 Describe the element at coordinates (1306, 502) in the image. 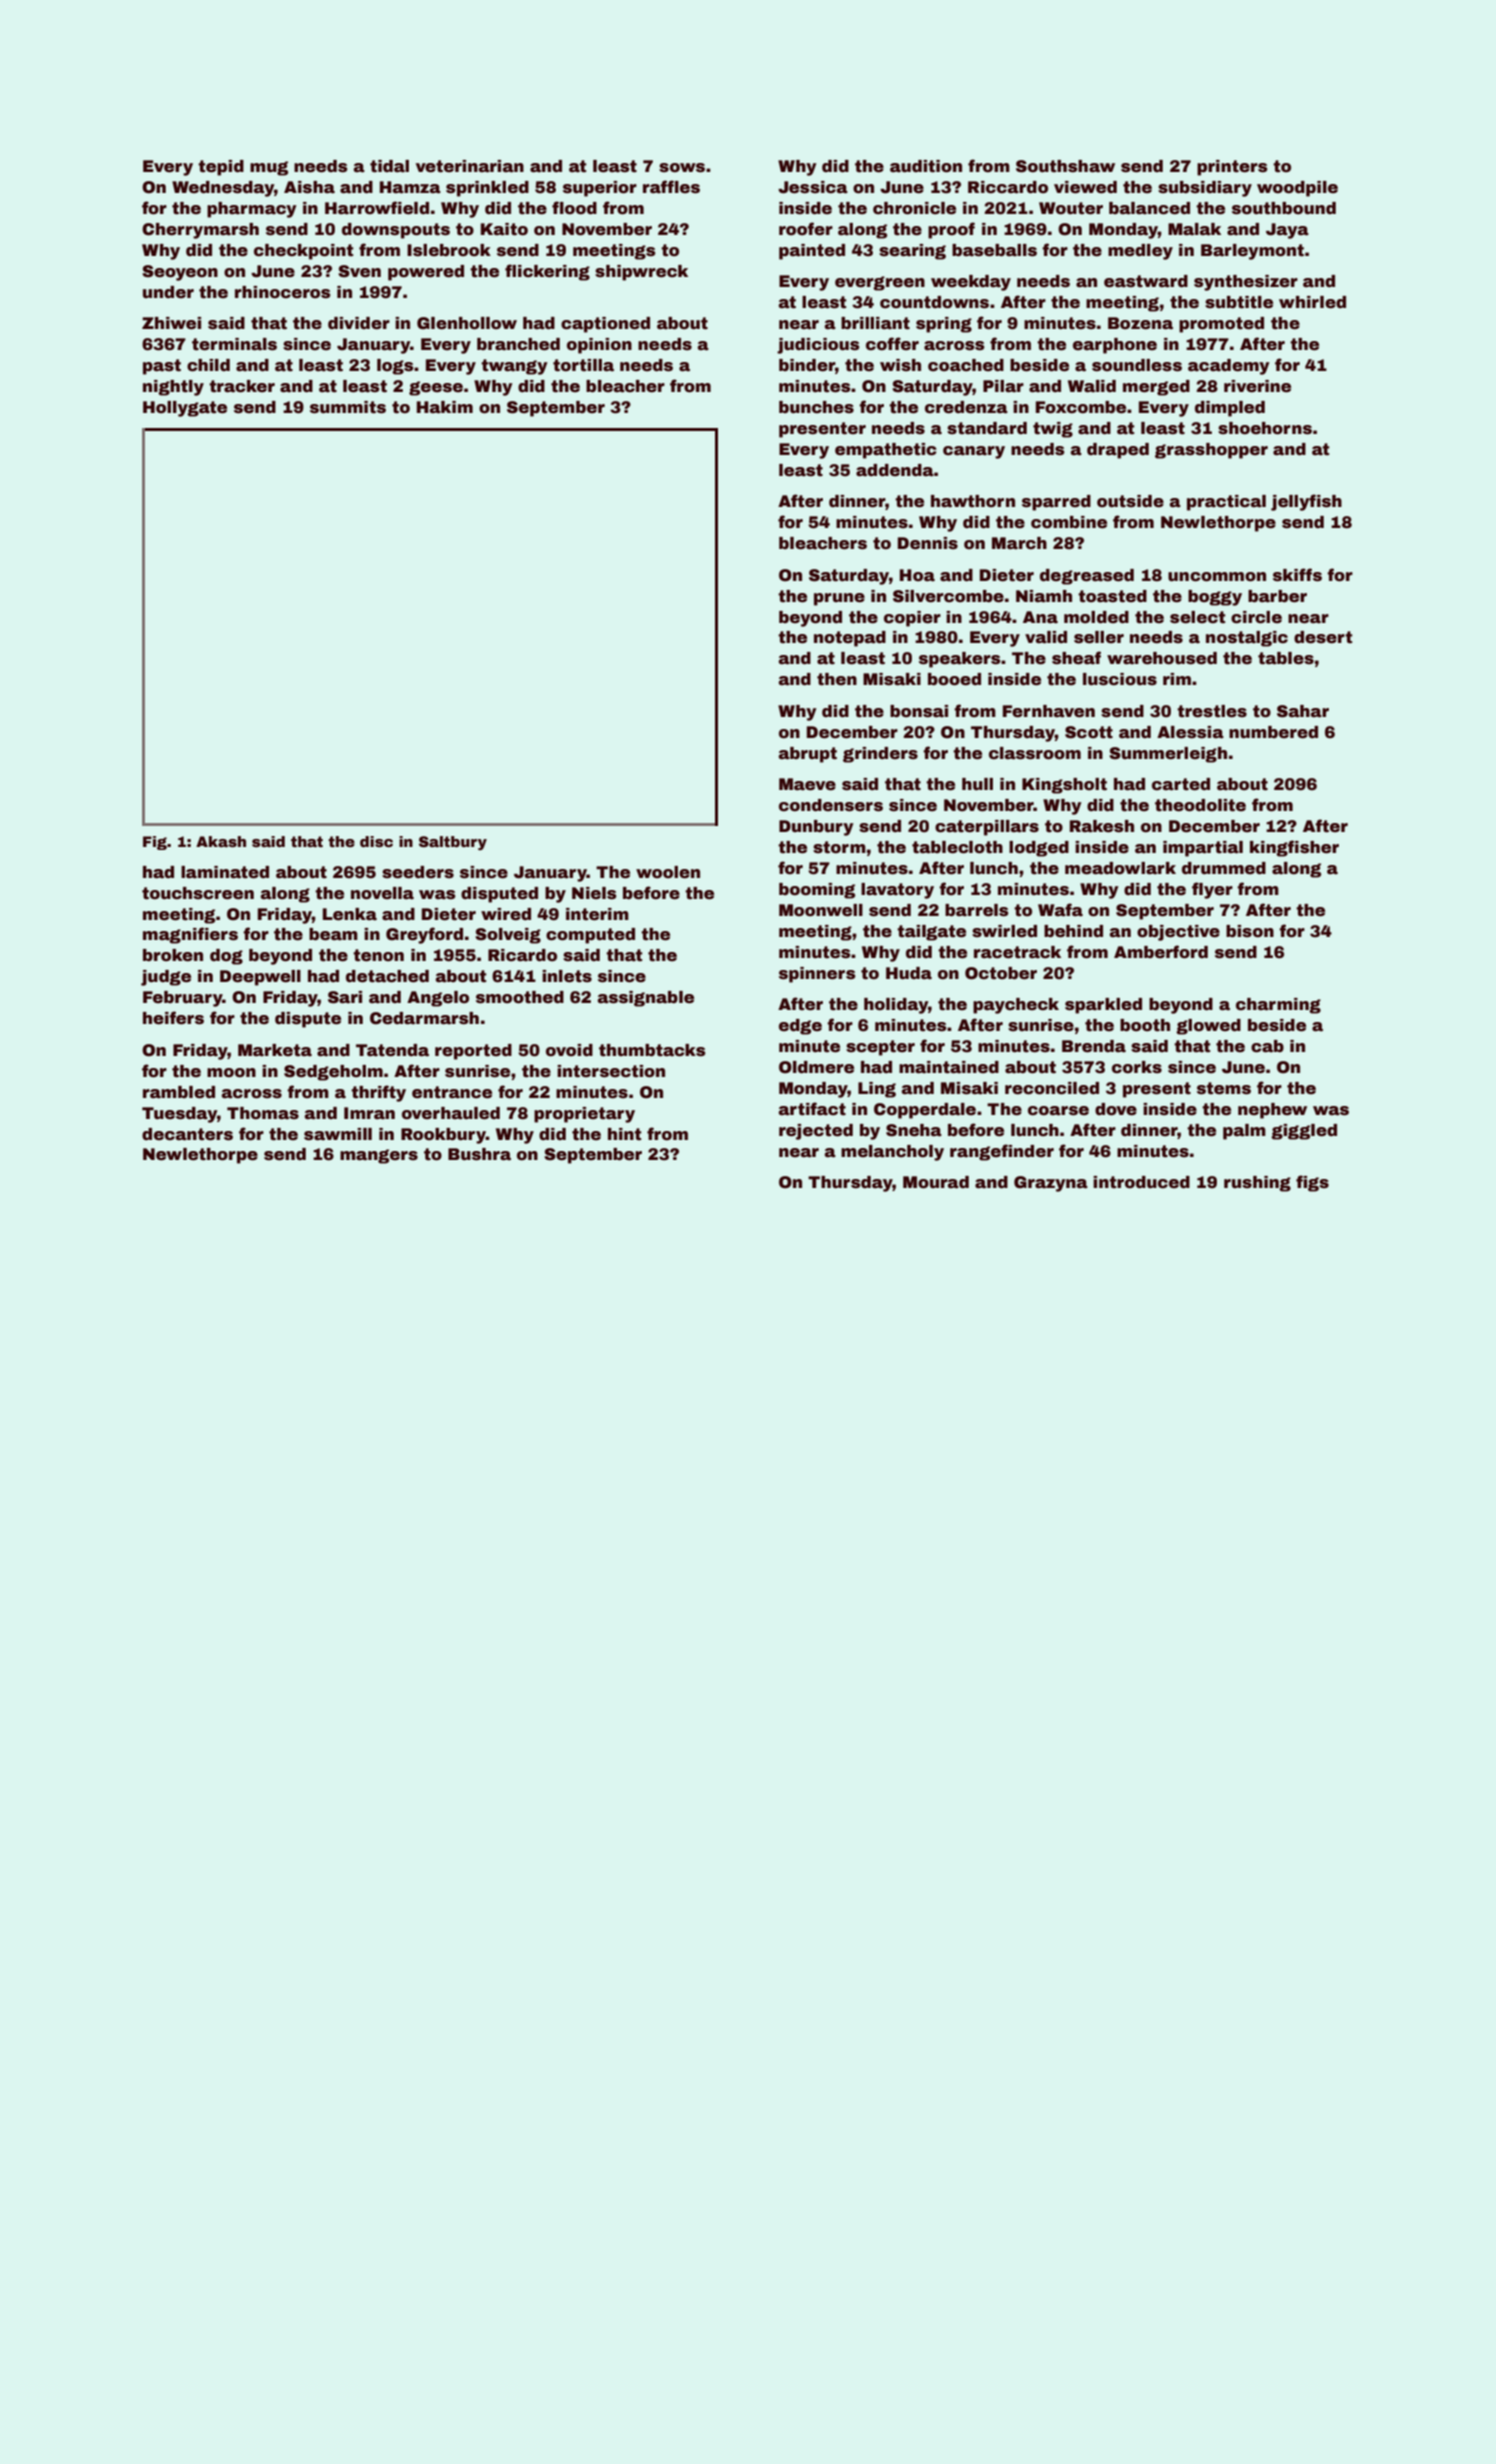

I see `jellyfish` at that location.
